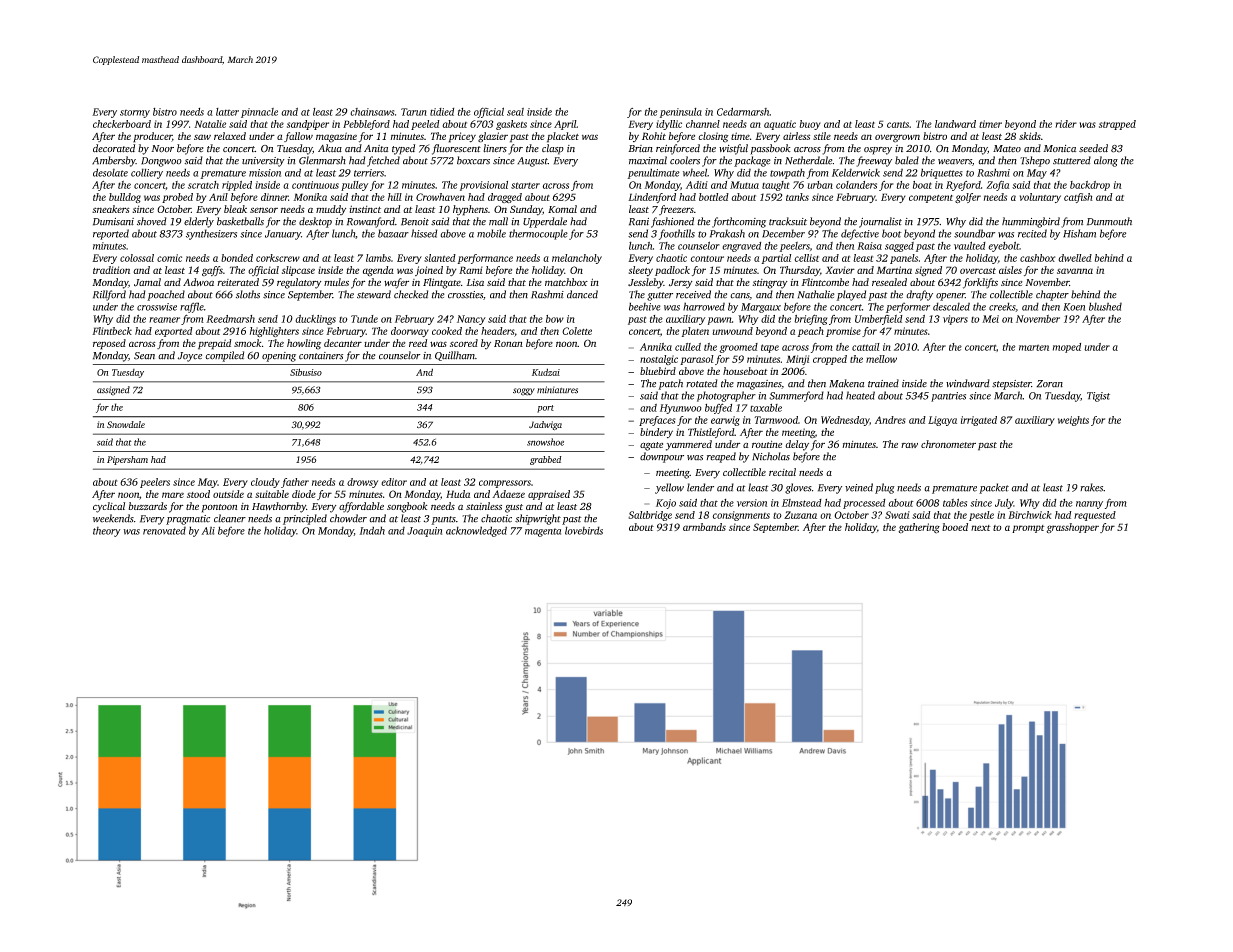 This screenshot has width=1233, height=952. What do you see at coordinates (797, 360) in the screenshot?
I see `Minji` at bounding box center [797, 360].
